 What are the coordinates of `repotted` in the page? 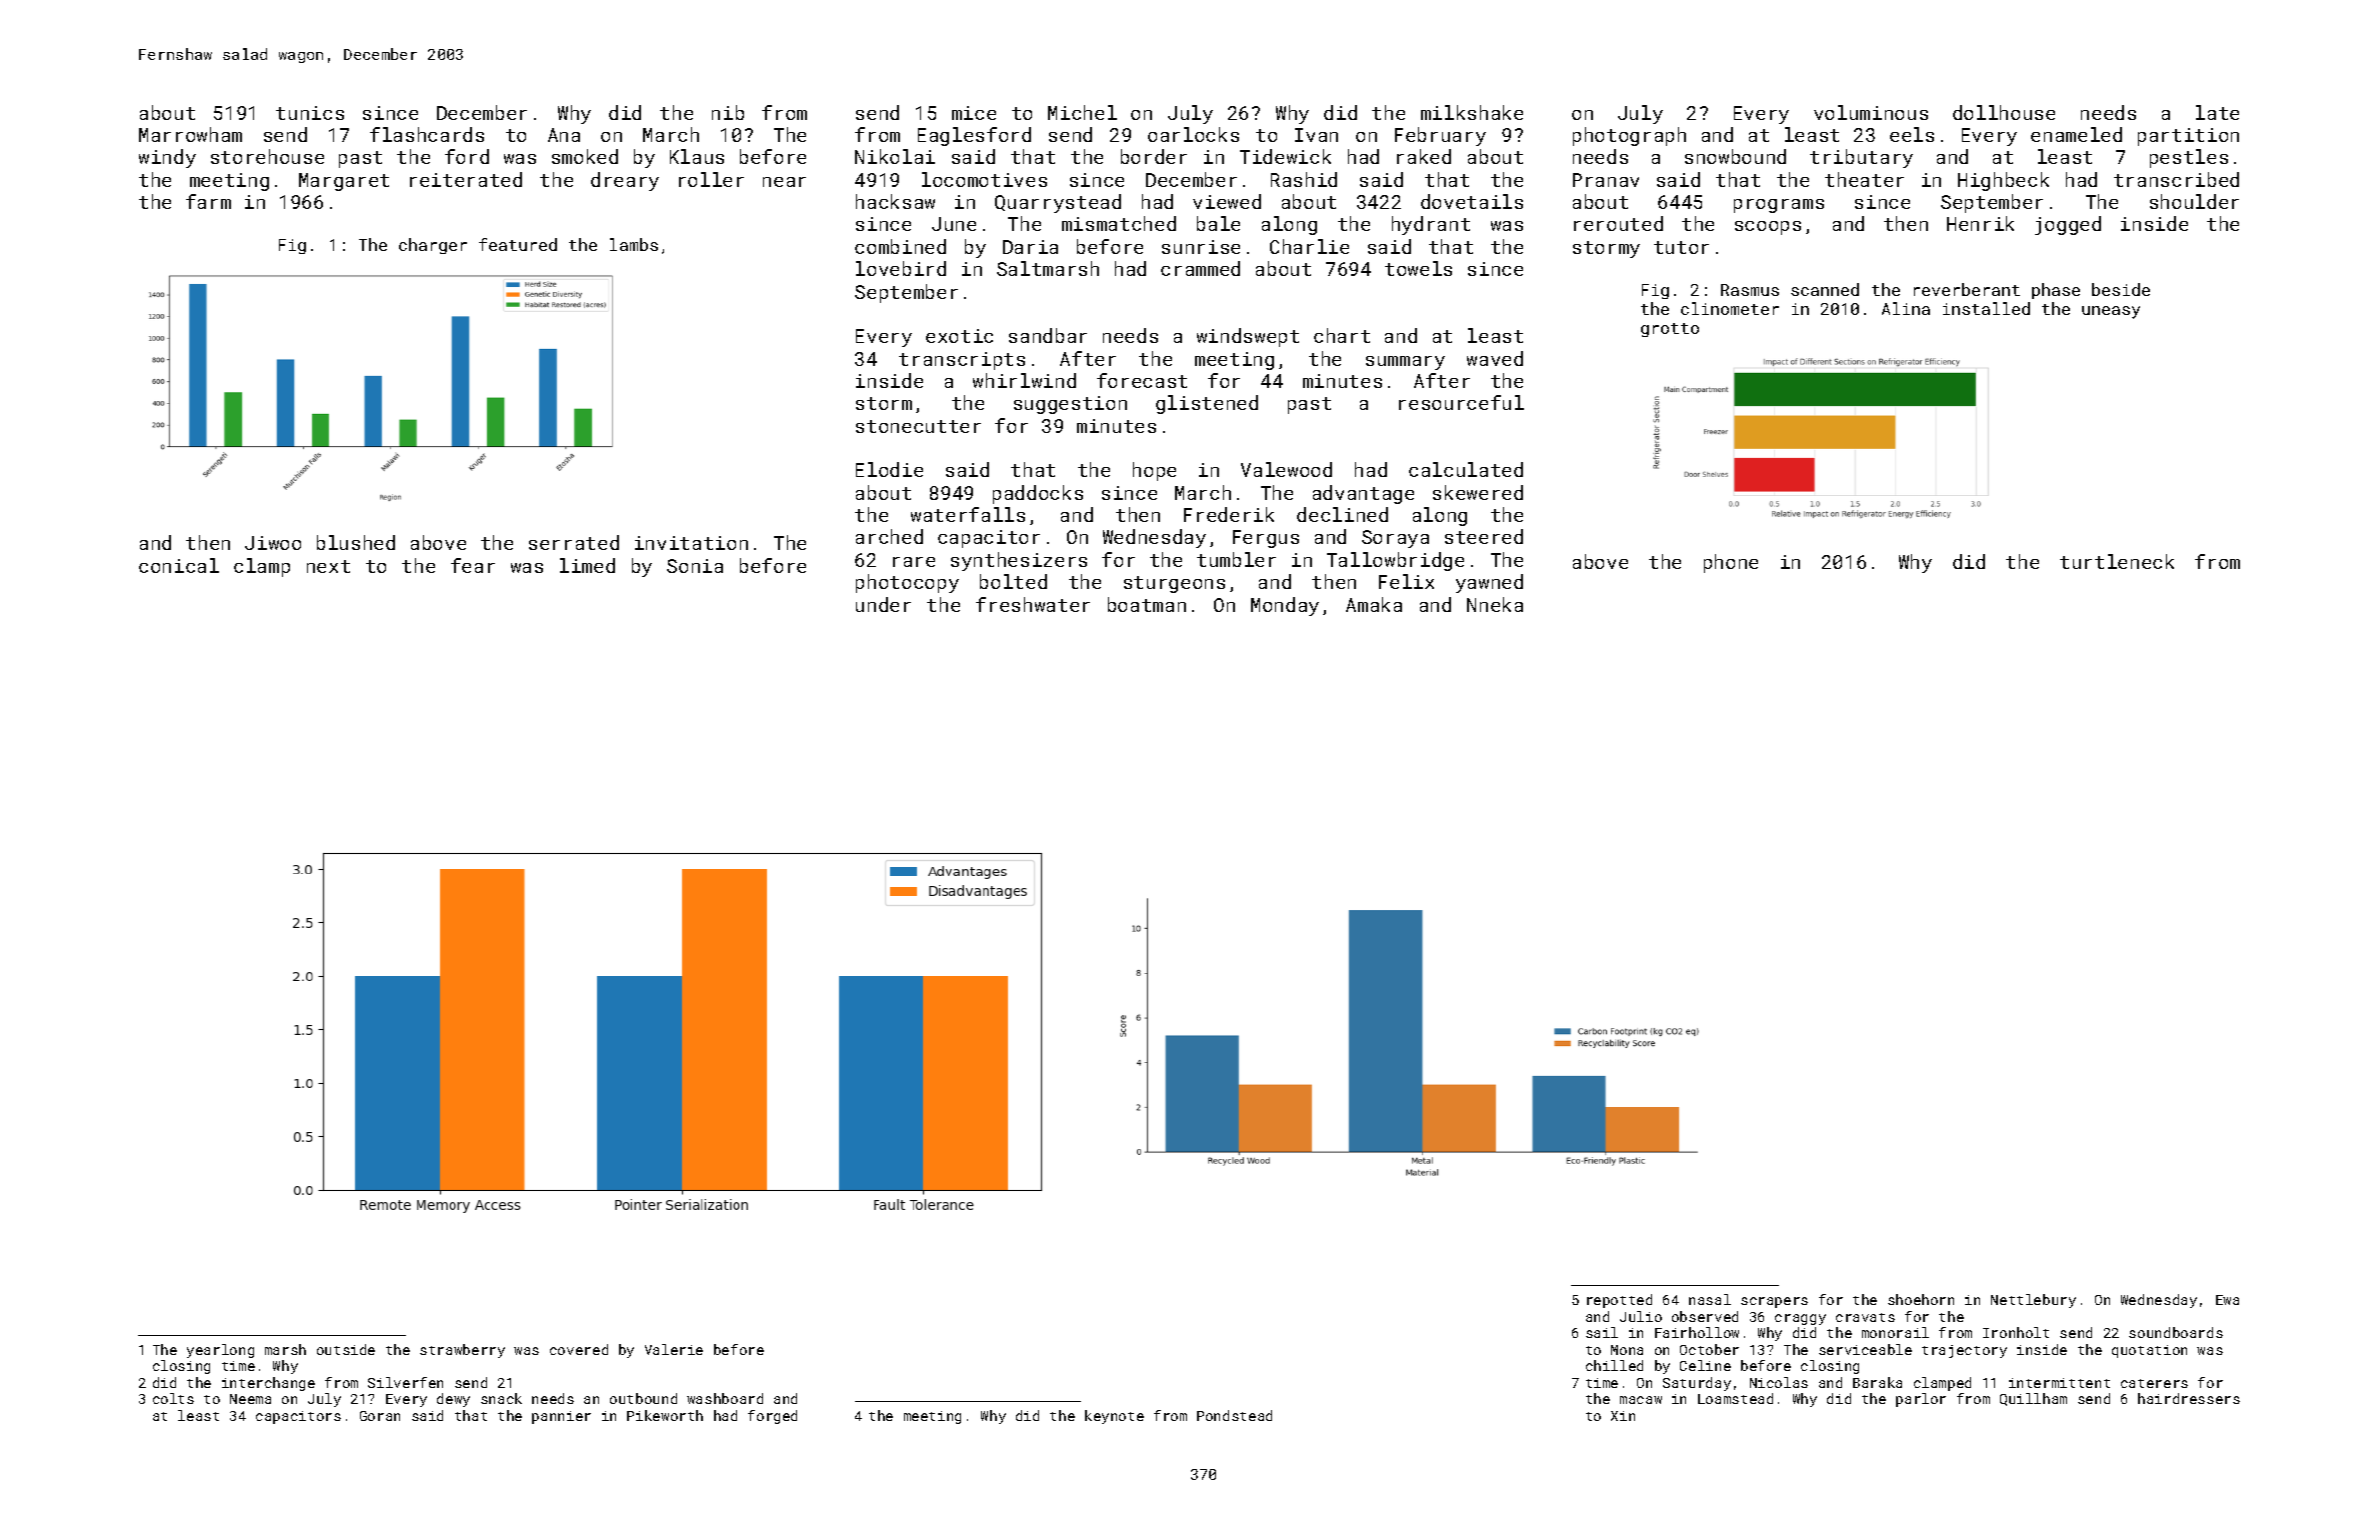 It's located at (1619, 1301).
